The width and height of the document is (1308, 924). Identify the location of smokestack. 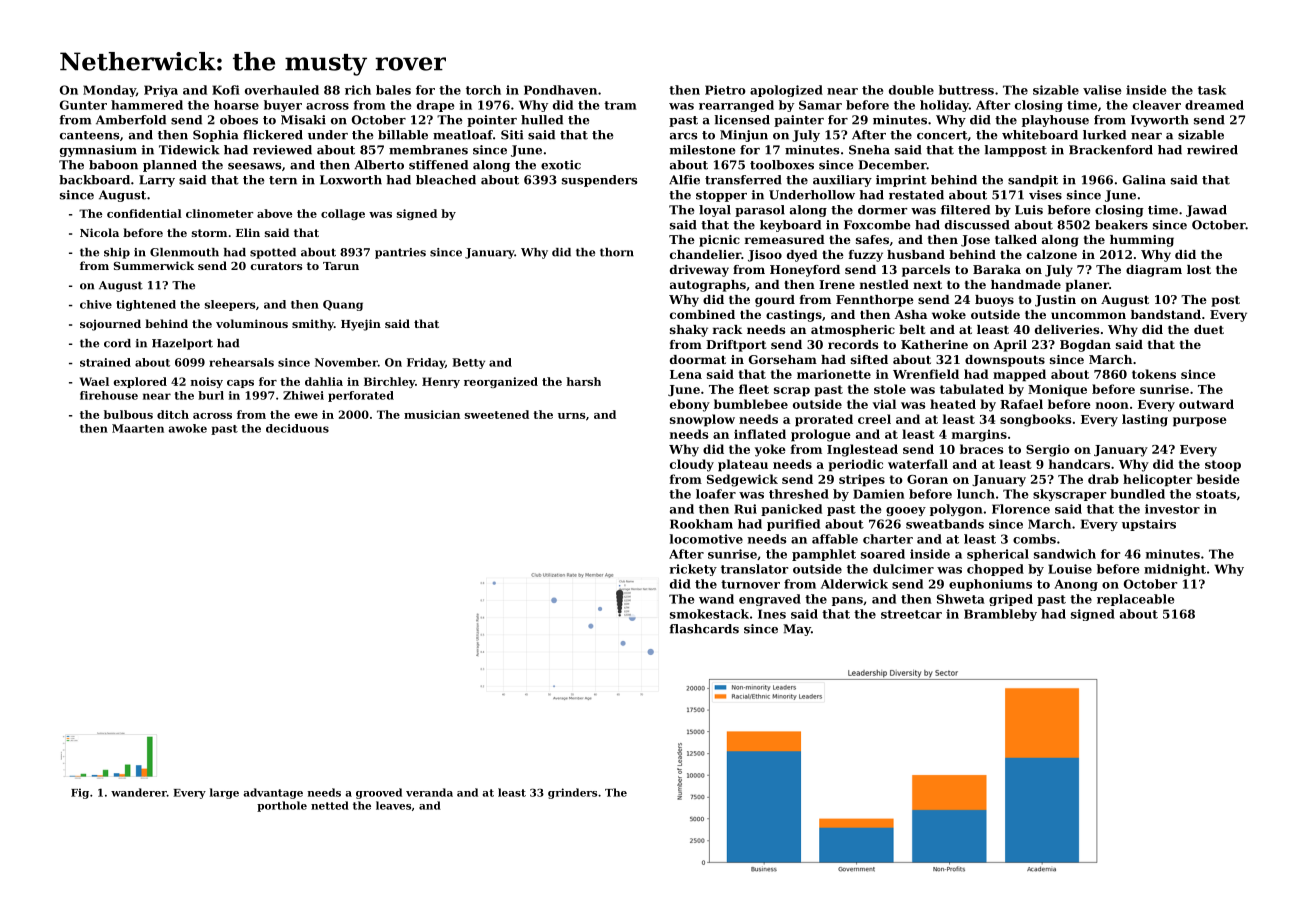
(709, 614).
